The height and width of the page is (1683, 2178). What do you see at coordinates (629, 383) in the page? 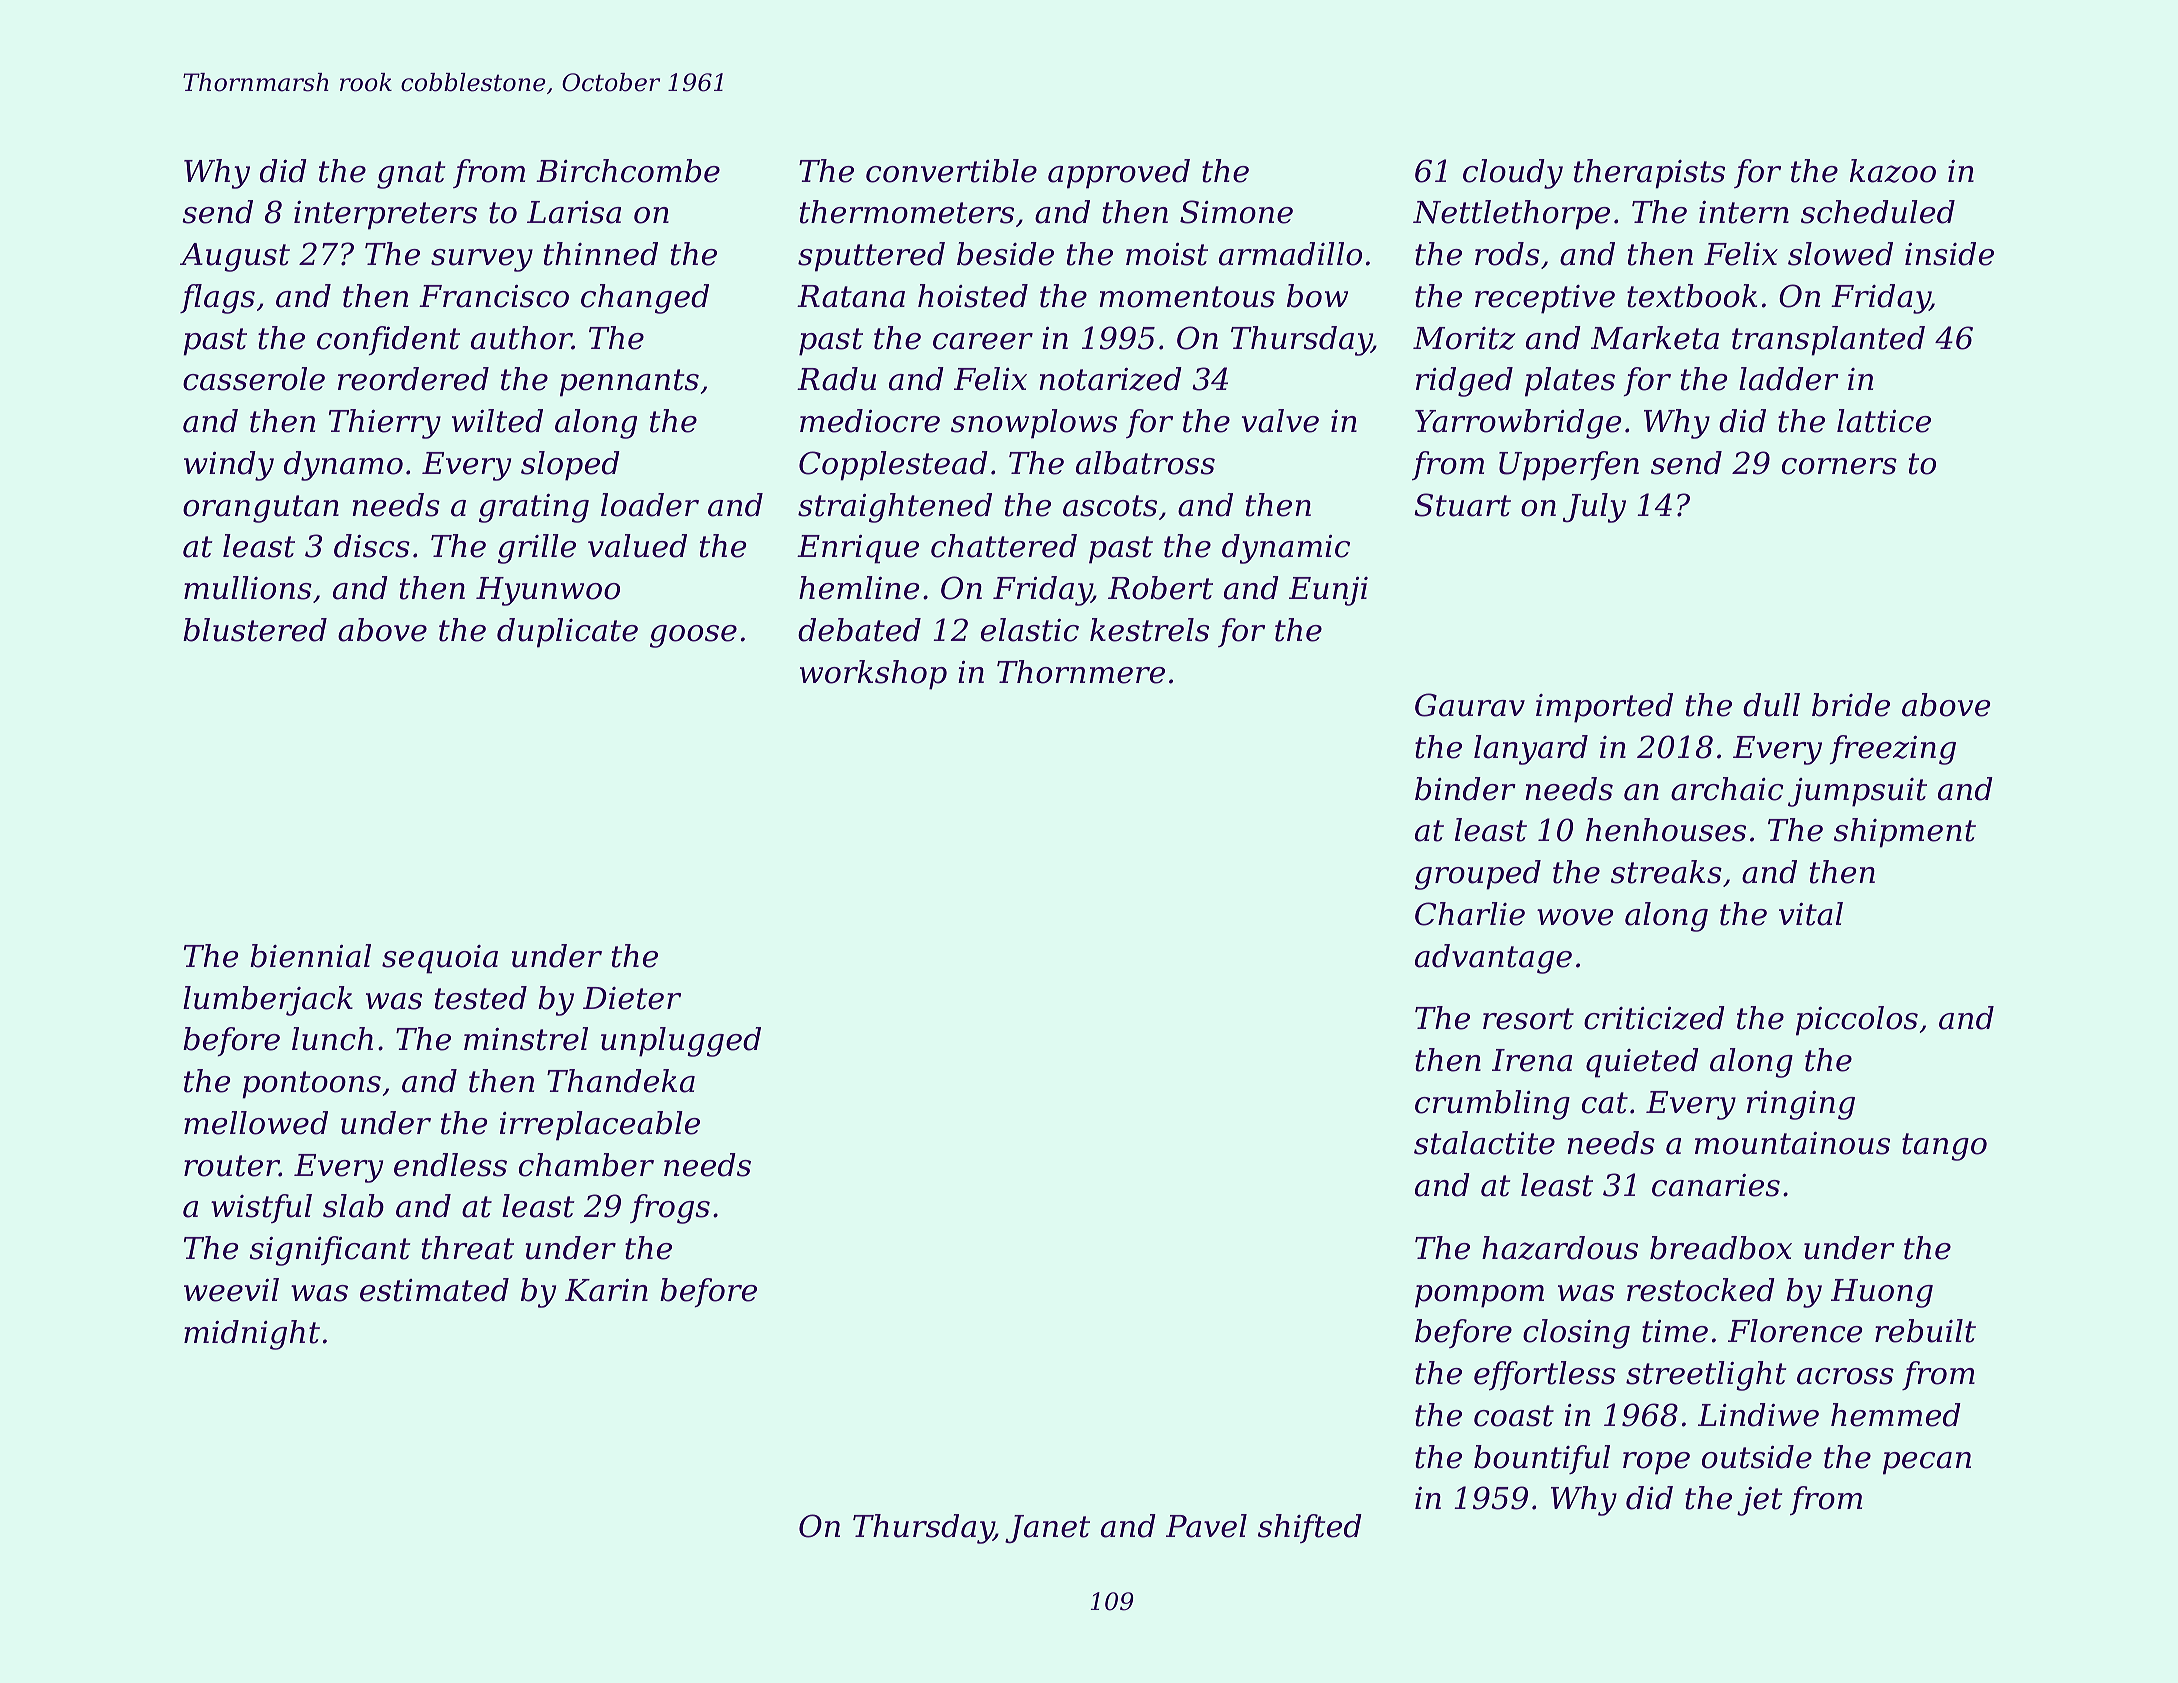
I see `pennants` at bounding box center [629, 383].
